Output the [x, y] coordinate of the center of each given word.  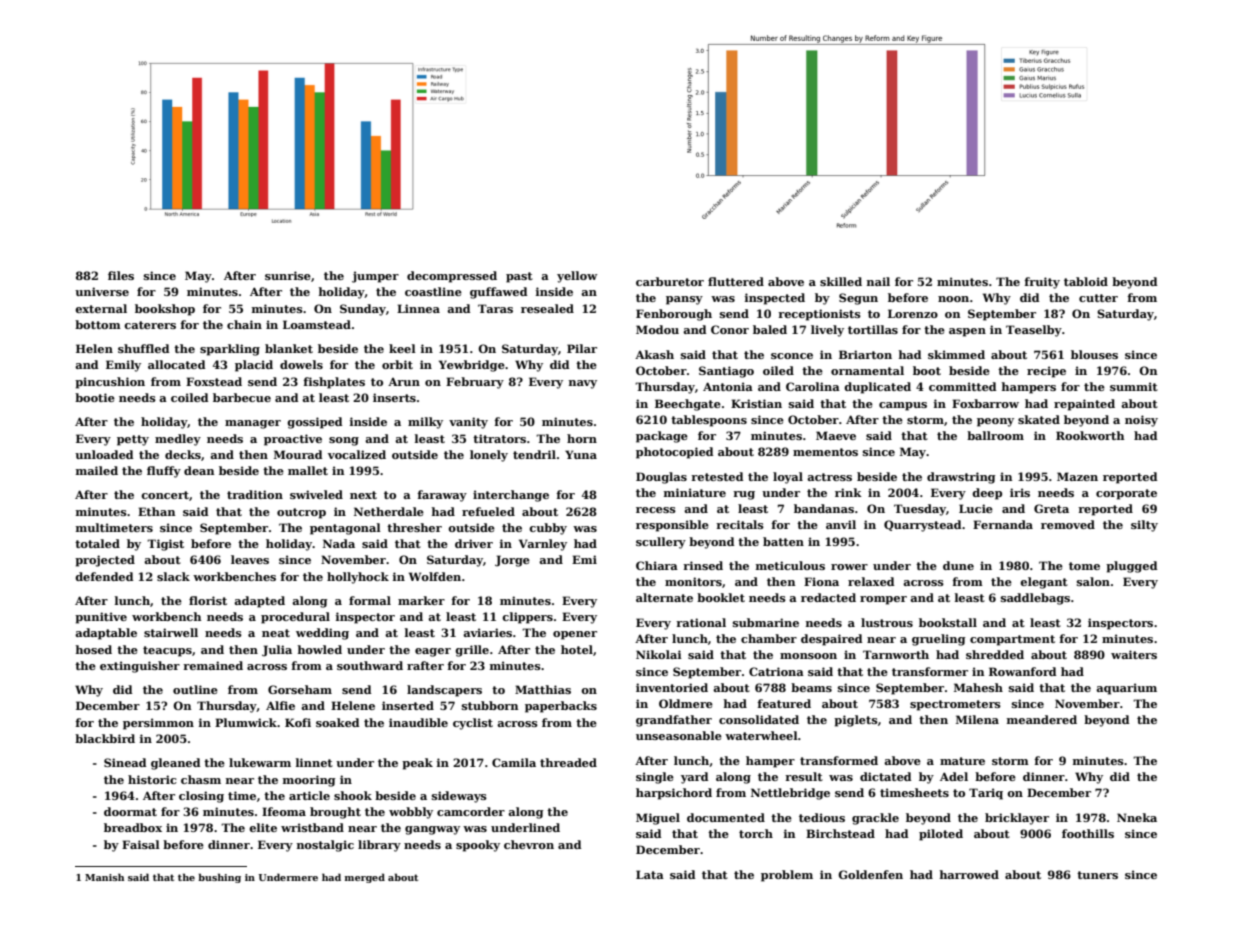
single [655, 778]
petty [133, 440]
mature [962, 761]
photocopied [675, 453]
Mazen [1077, 476]
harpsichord [674, 794]
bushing [219, 878]
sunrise [288, 275]
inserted [408, 705]
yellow [577, 277]
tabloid [1086, 281]
